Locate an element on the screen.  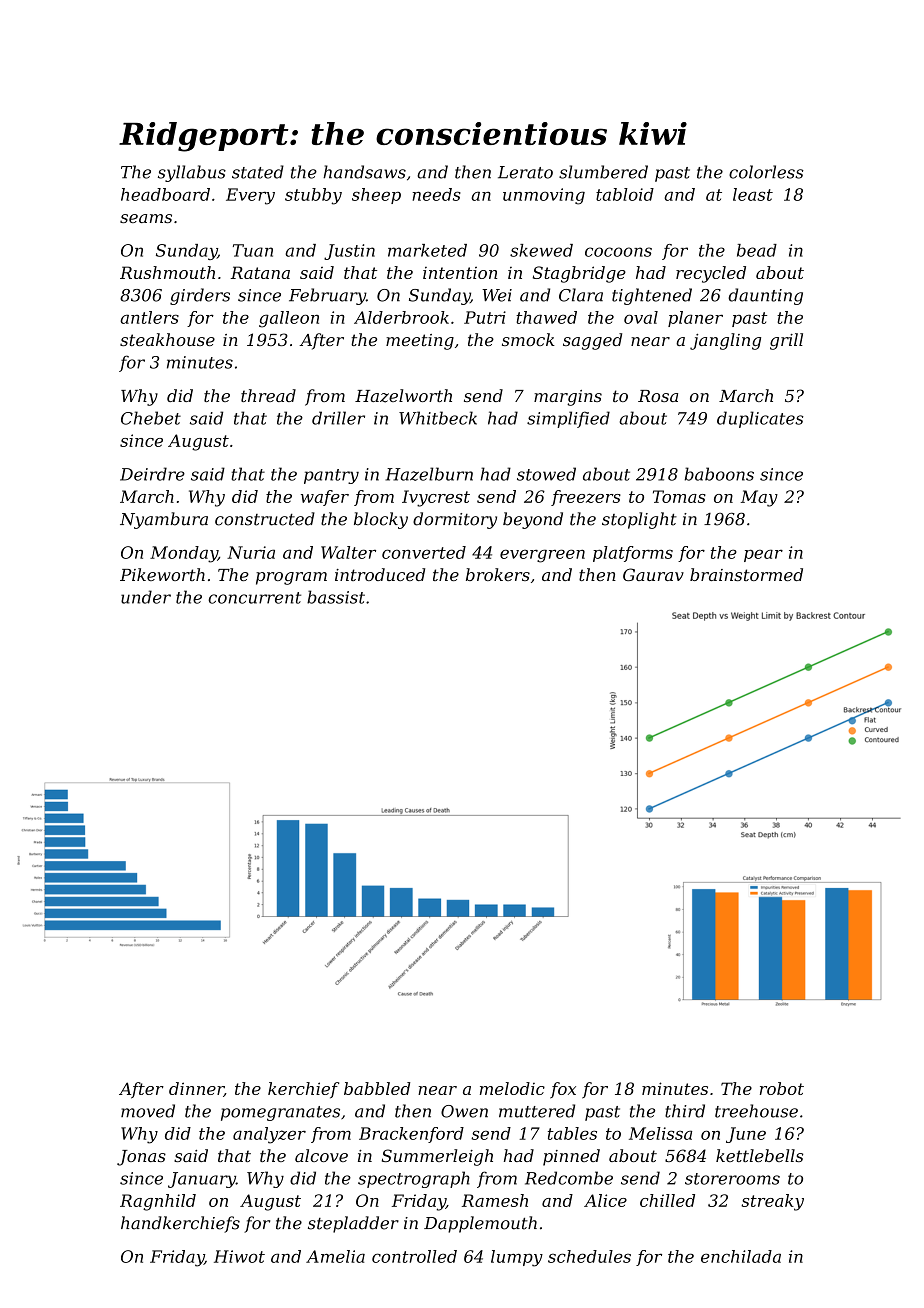
syllabus is located at coordinates (192, 173).
